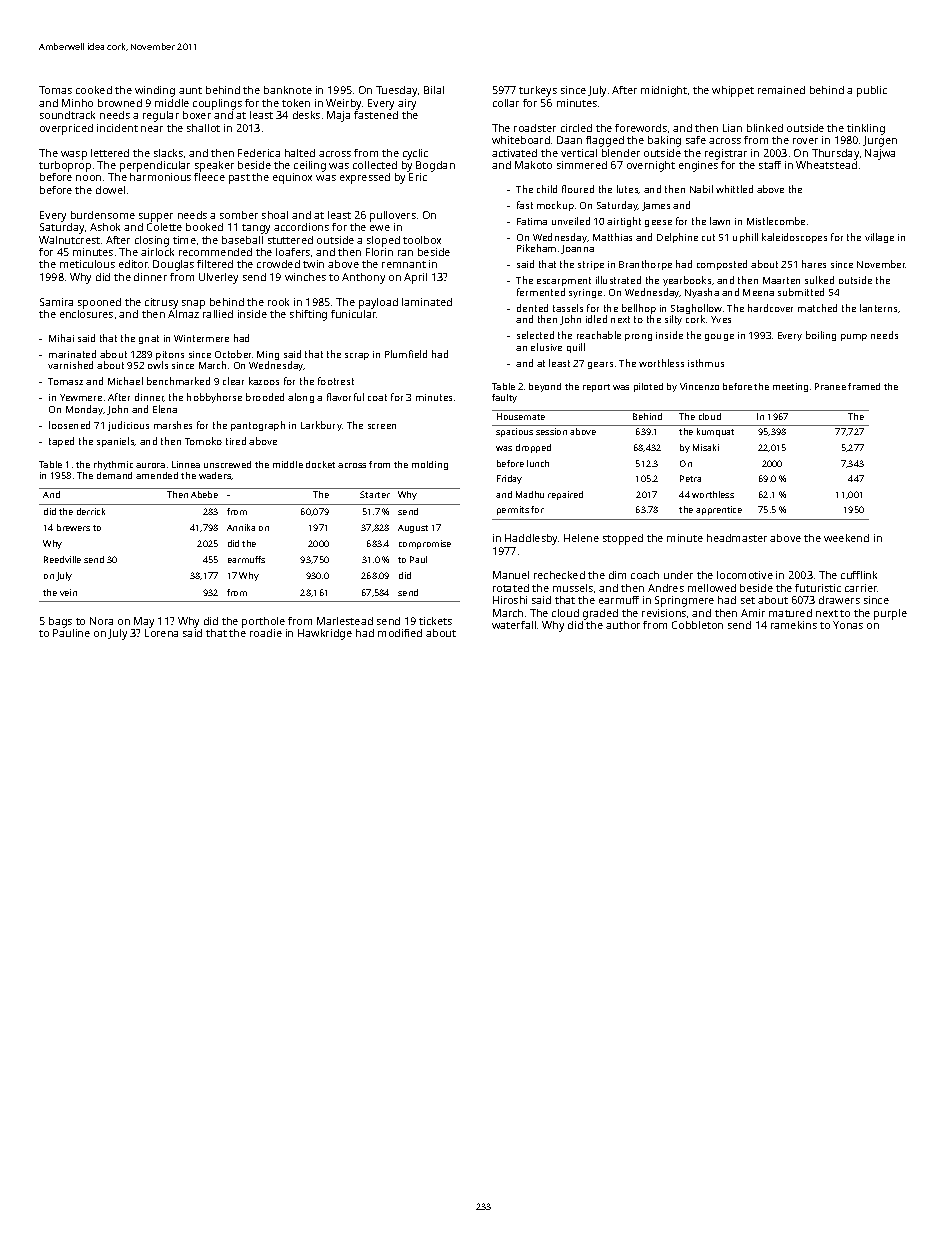 This document has height=1233, width=952. What do you see at coordinates (73, 527) in the document?
I see `brewers` at bounding box center [73, 527].
